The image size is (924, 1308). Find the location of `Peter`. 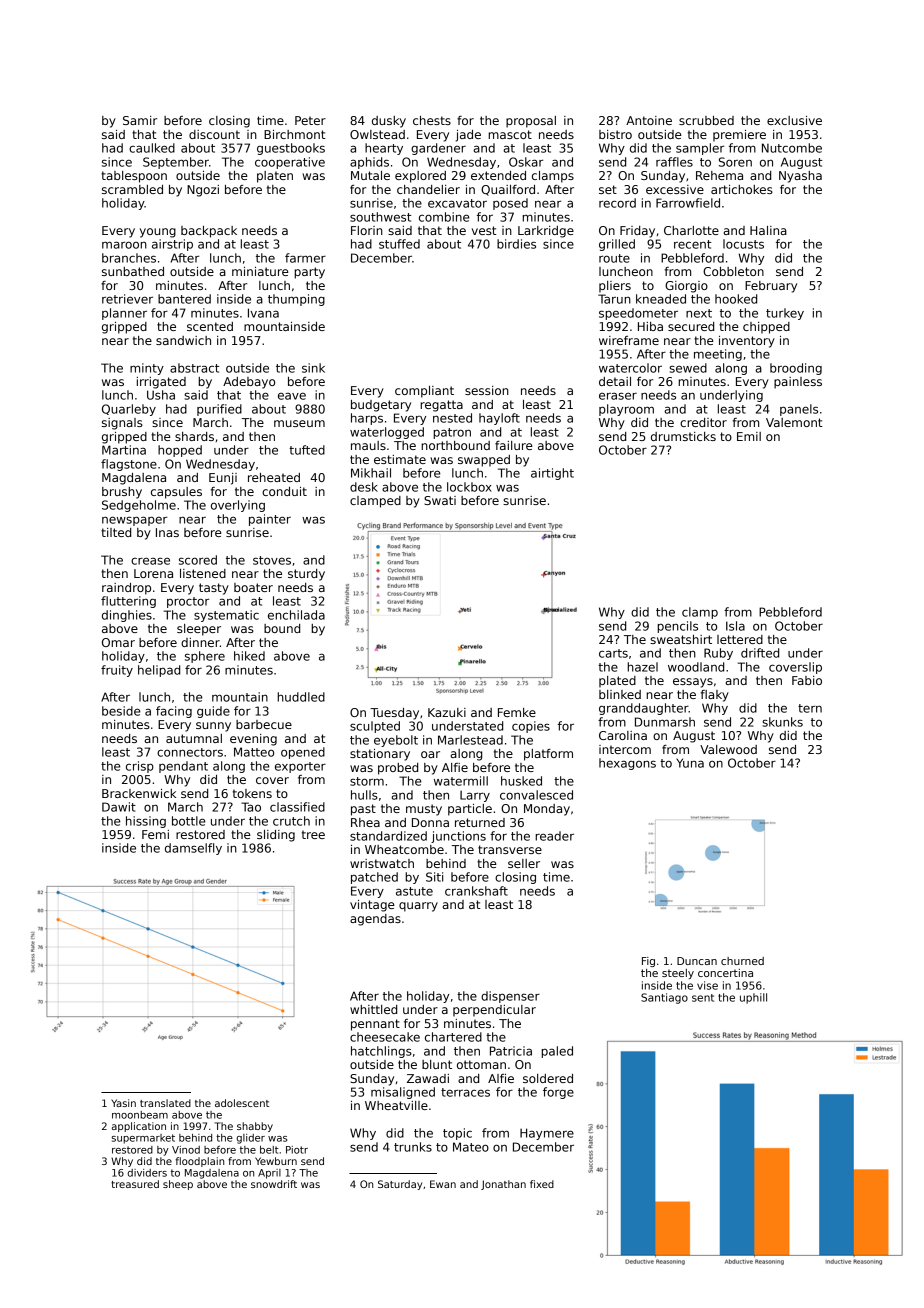

Peter is located at coordinates (310, 120).
